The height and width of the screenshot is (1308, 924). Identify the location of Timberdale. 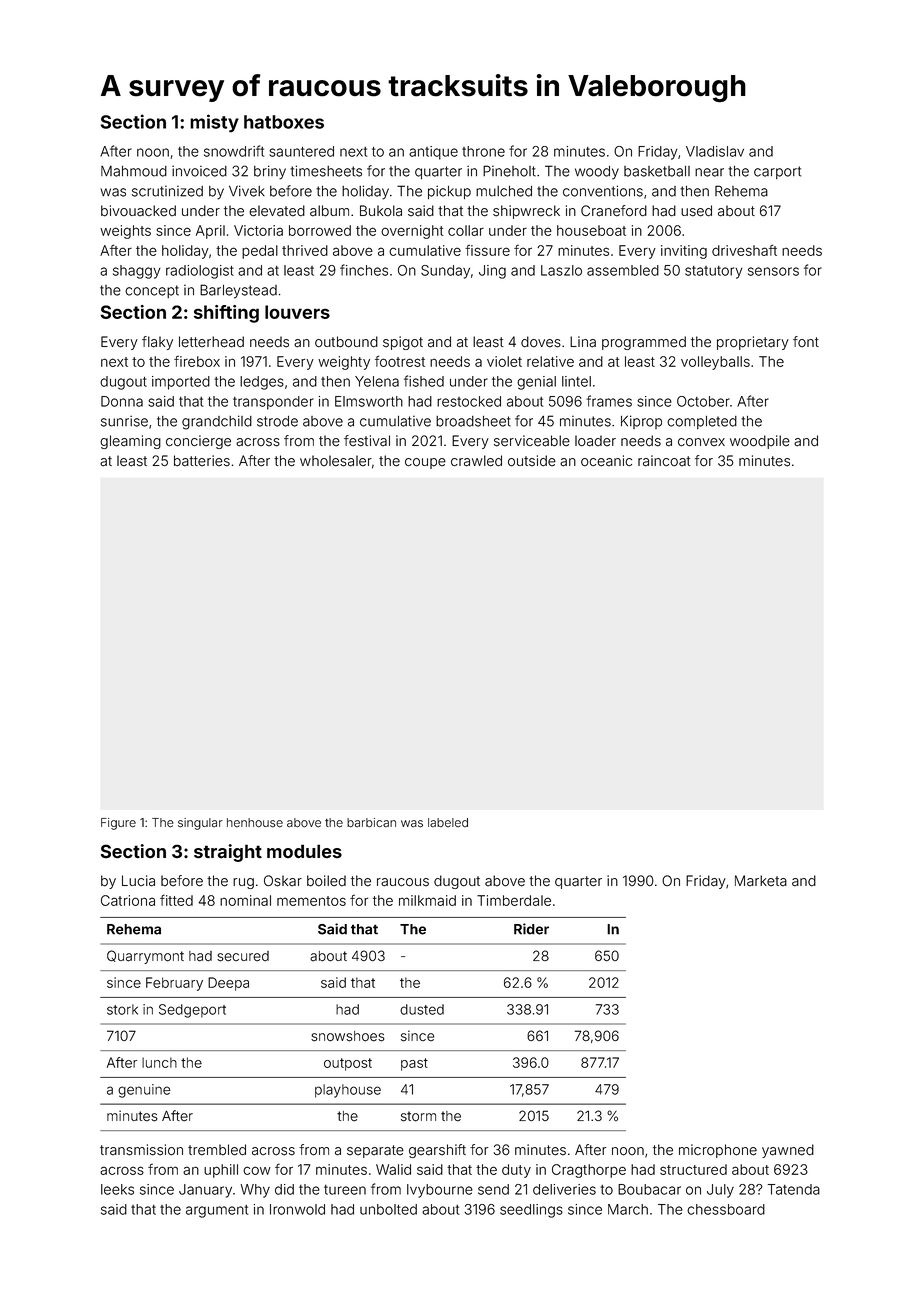
(514, 900).
